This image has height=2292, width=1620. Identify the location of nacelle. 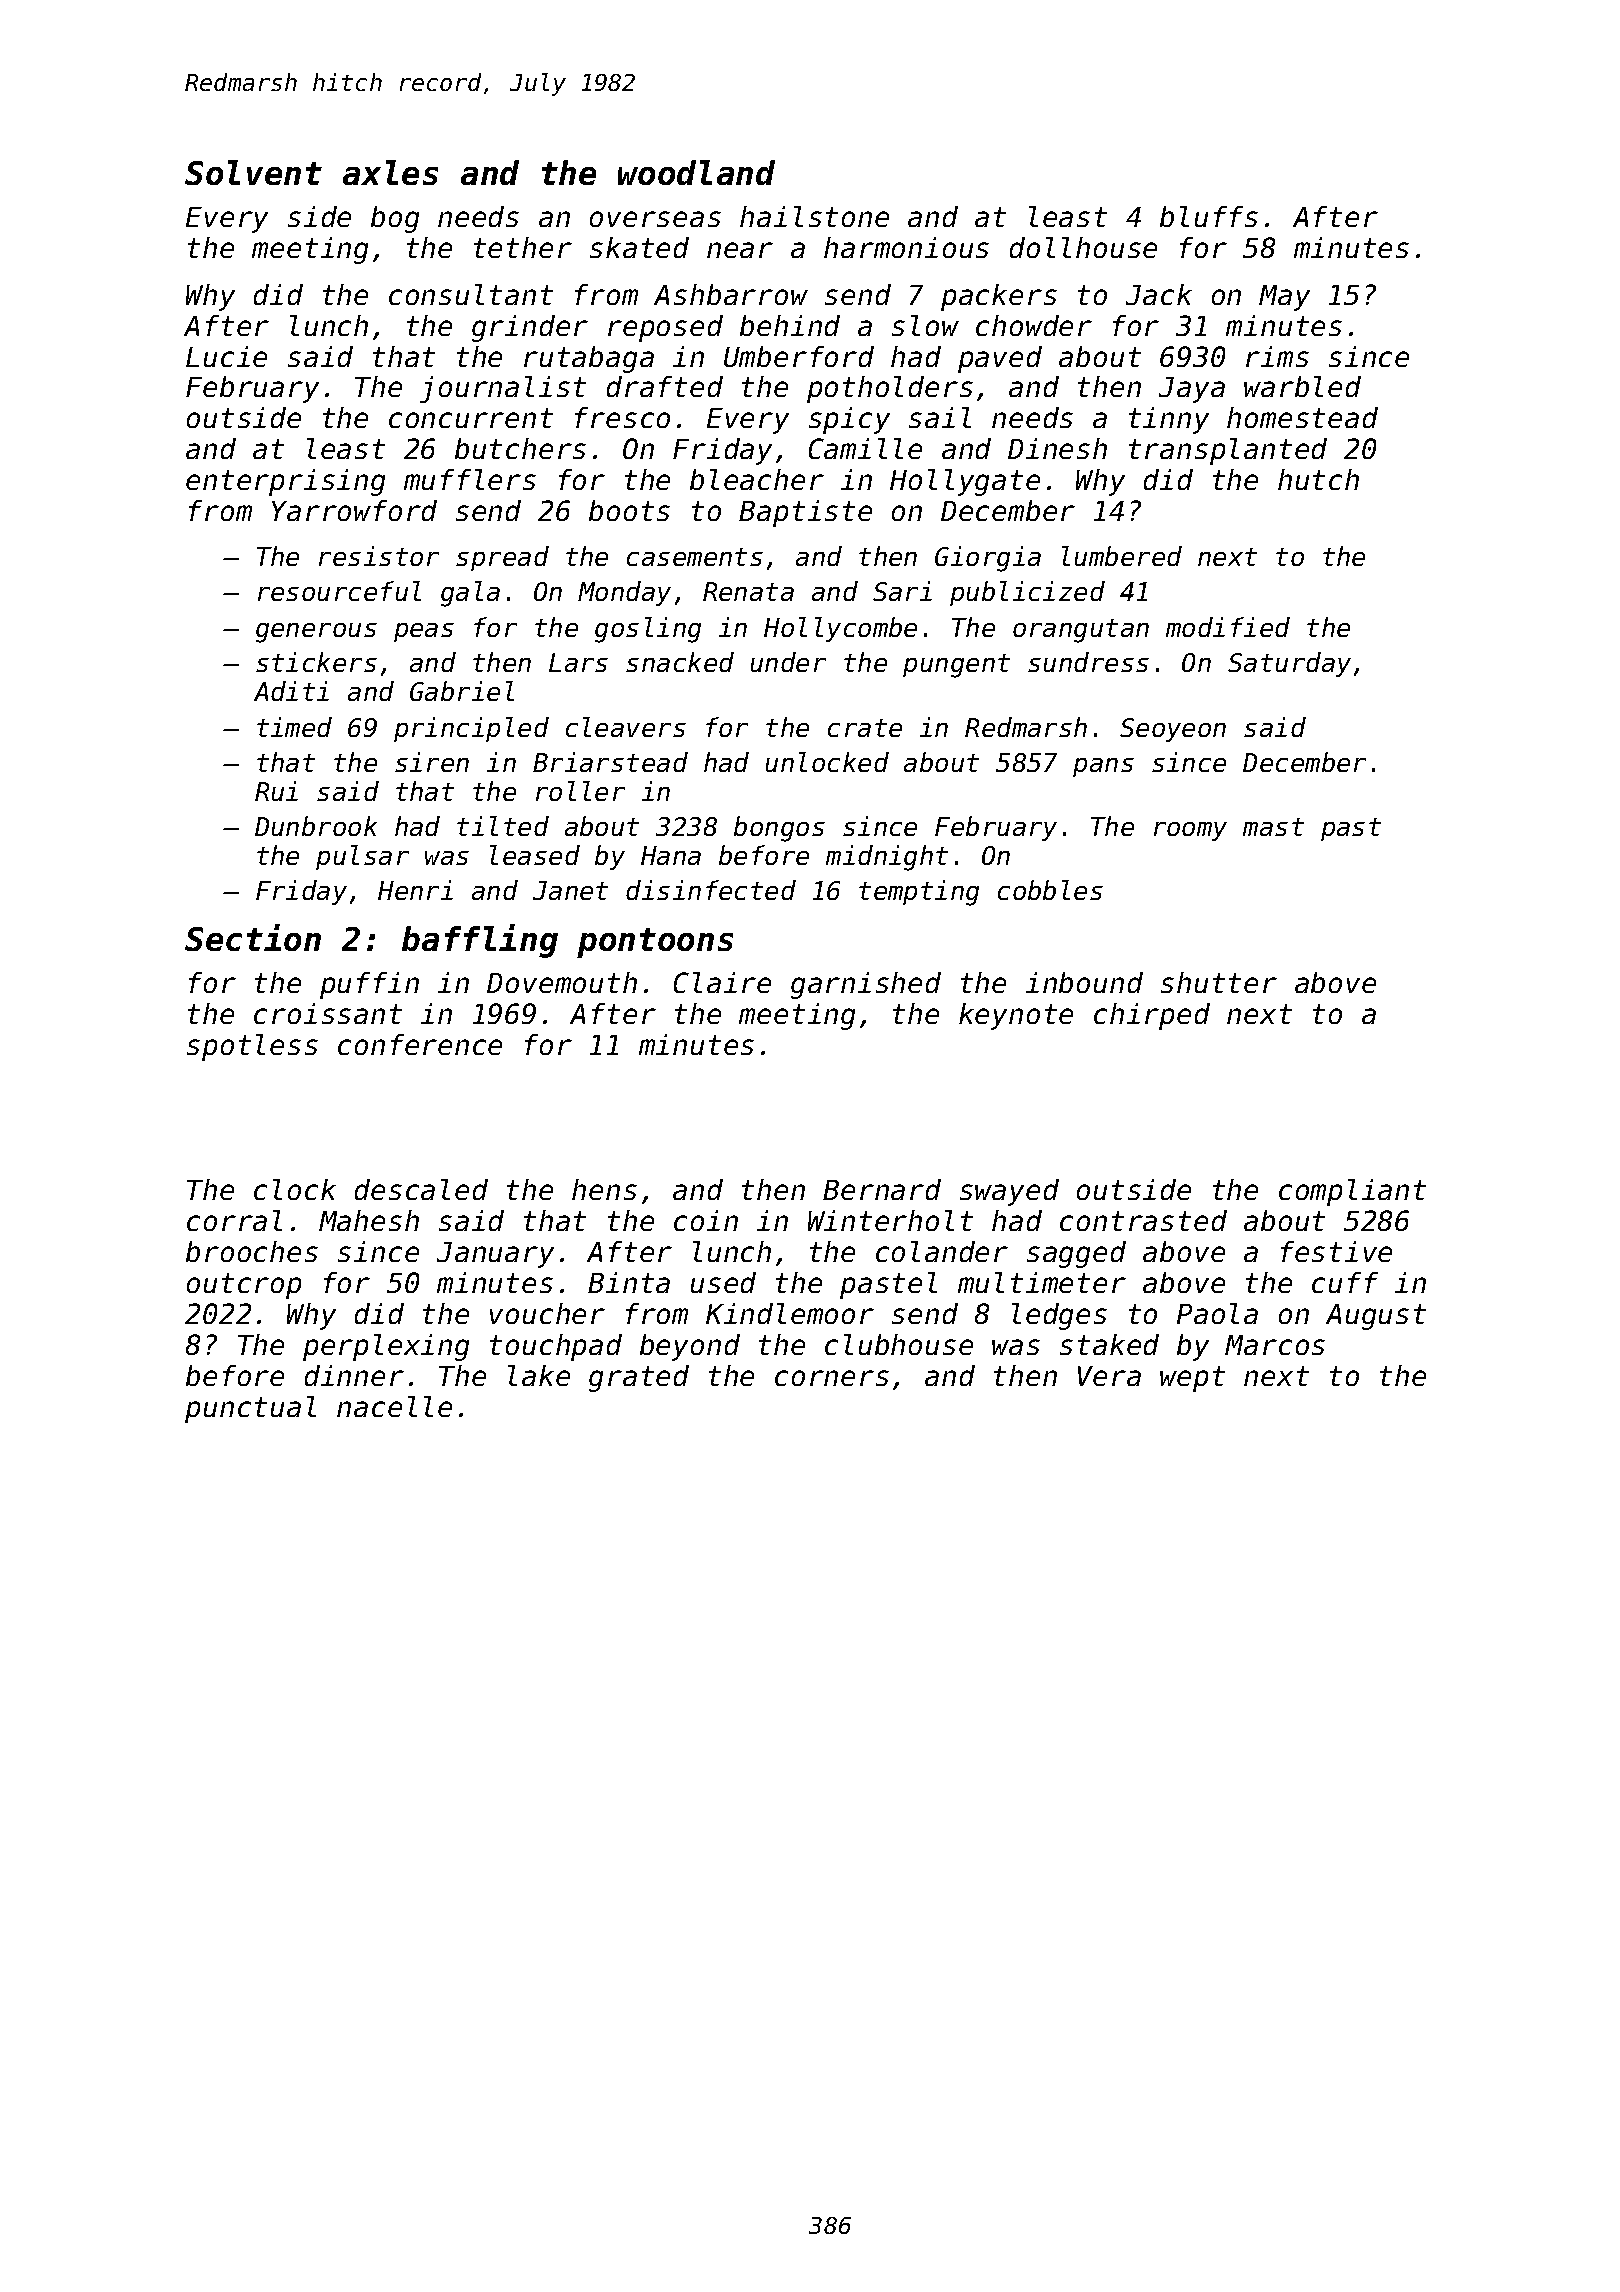
(394, 1406).
